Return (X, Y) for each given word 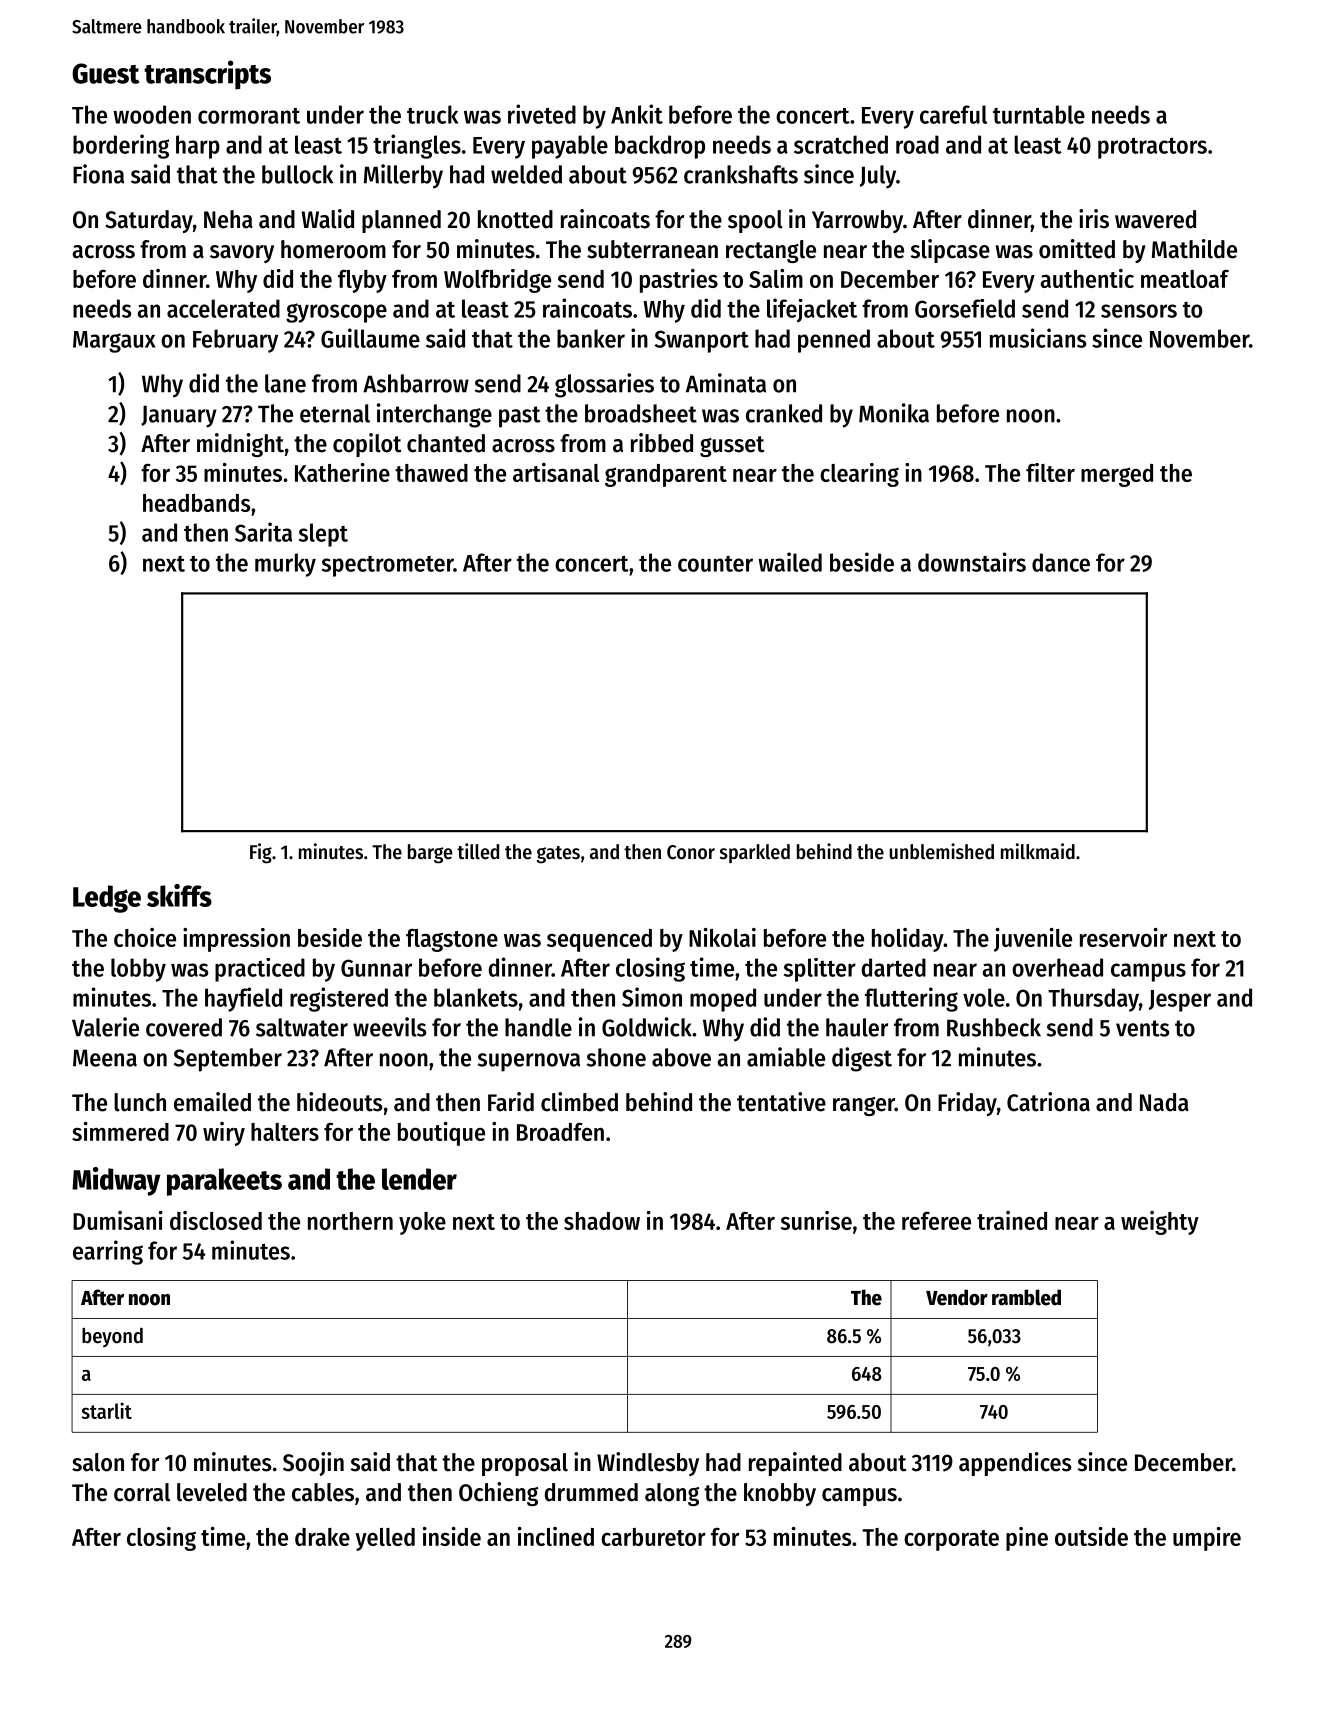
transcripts (207, 75)
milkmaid (1038, 851)
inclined (556, 1536)
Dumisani (118, 1220)
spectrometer (388, 566)
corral (142, 1492)
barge (430, 854)
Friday (967, 1104)
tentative (781, 1102)
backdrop (660, 147)
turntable (1039, 114)
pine (1027, 1539)
